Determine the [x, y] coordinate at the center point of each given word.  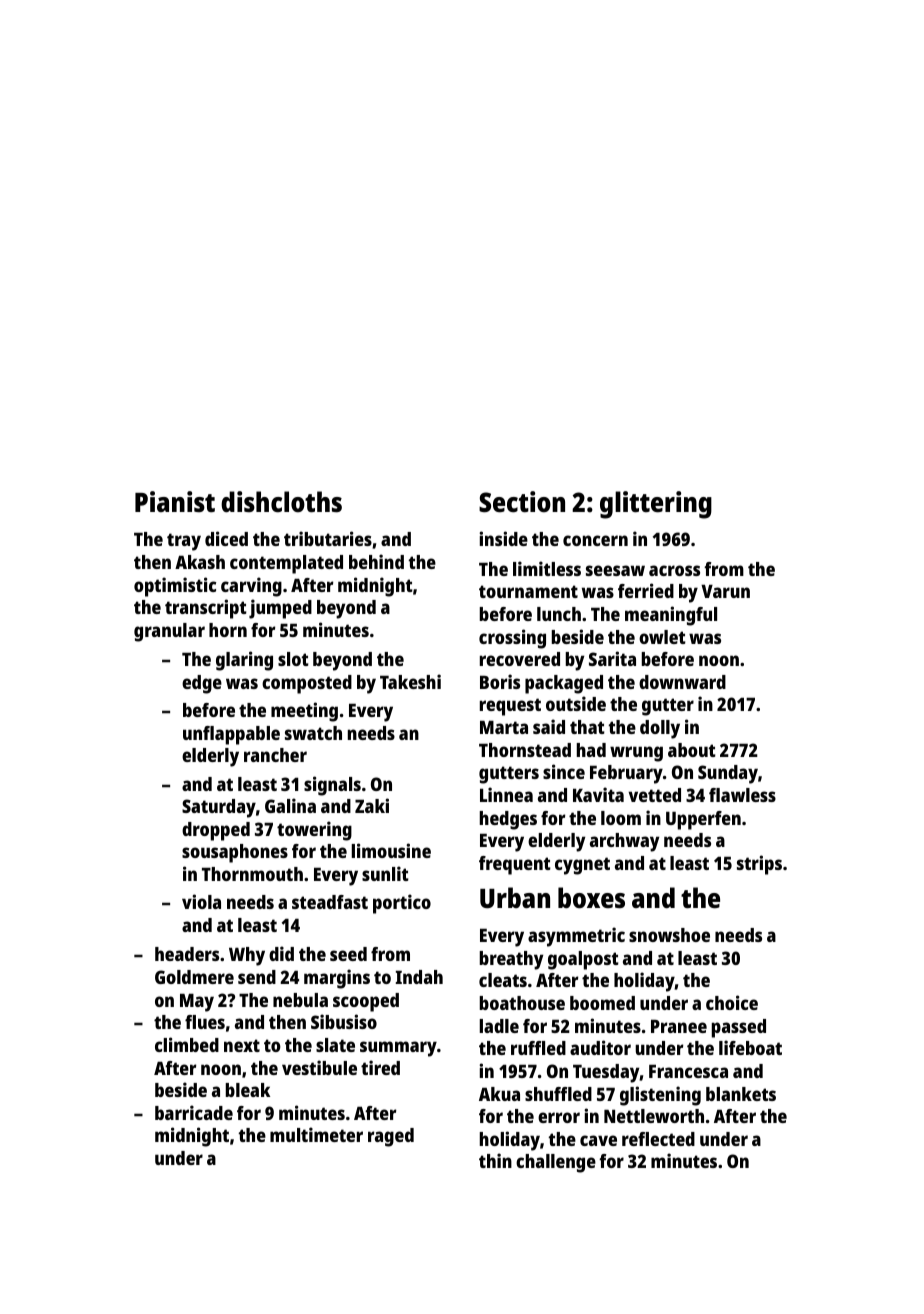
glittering [656, 505]
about [692, 750]
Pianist [175, 501]
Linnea [506, 794]
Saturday [219, 808]
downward [682, 682]
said [549, 726]
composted [307, 684]
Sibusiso [344, 1021]
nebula [300, 1000]
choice [732, 1002]
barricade [194, 1112]
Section [522, 502]
